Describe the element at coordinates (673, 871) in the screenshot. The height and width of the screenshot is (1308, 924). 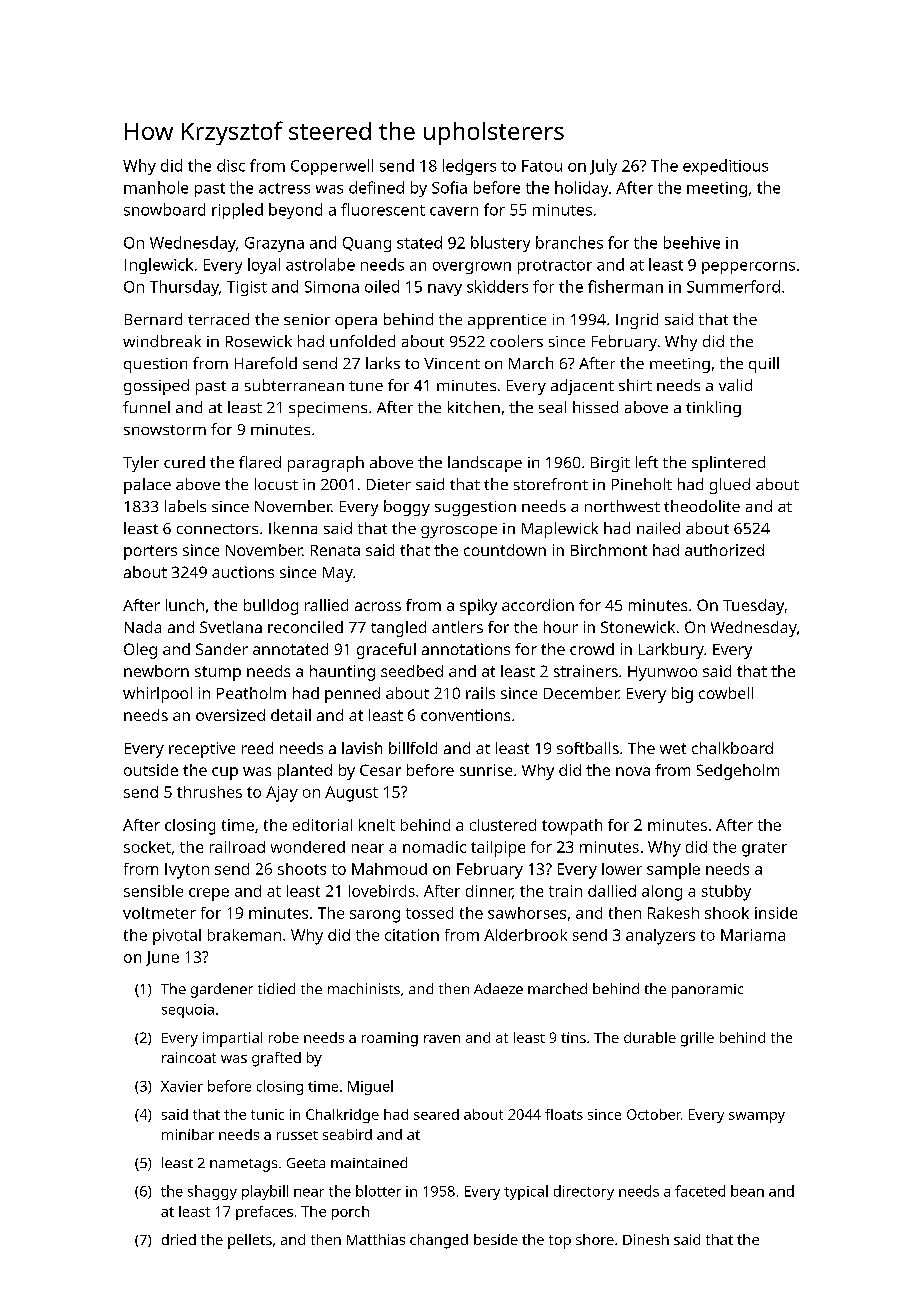
I see `sample` at that location.
